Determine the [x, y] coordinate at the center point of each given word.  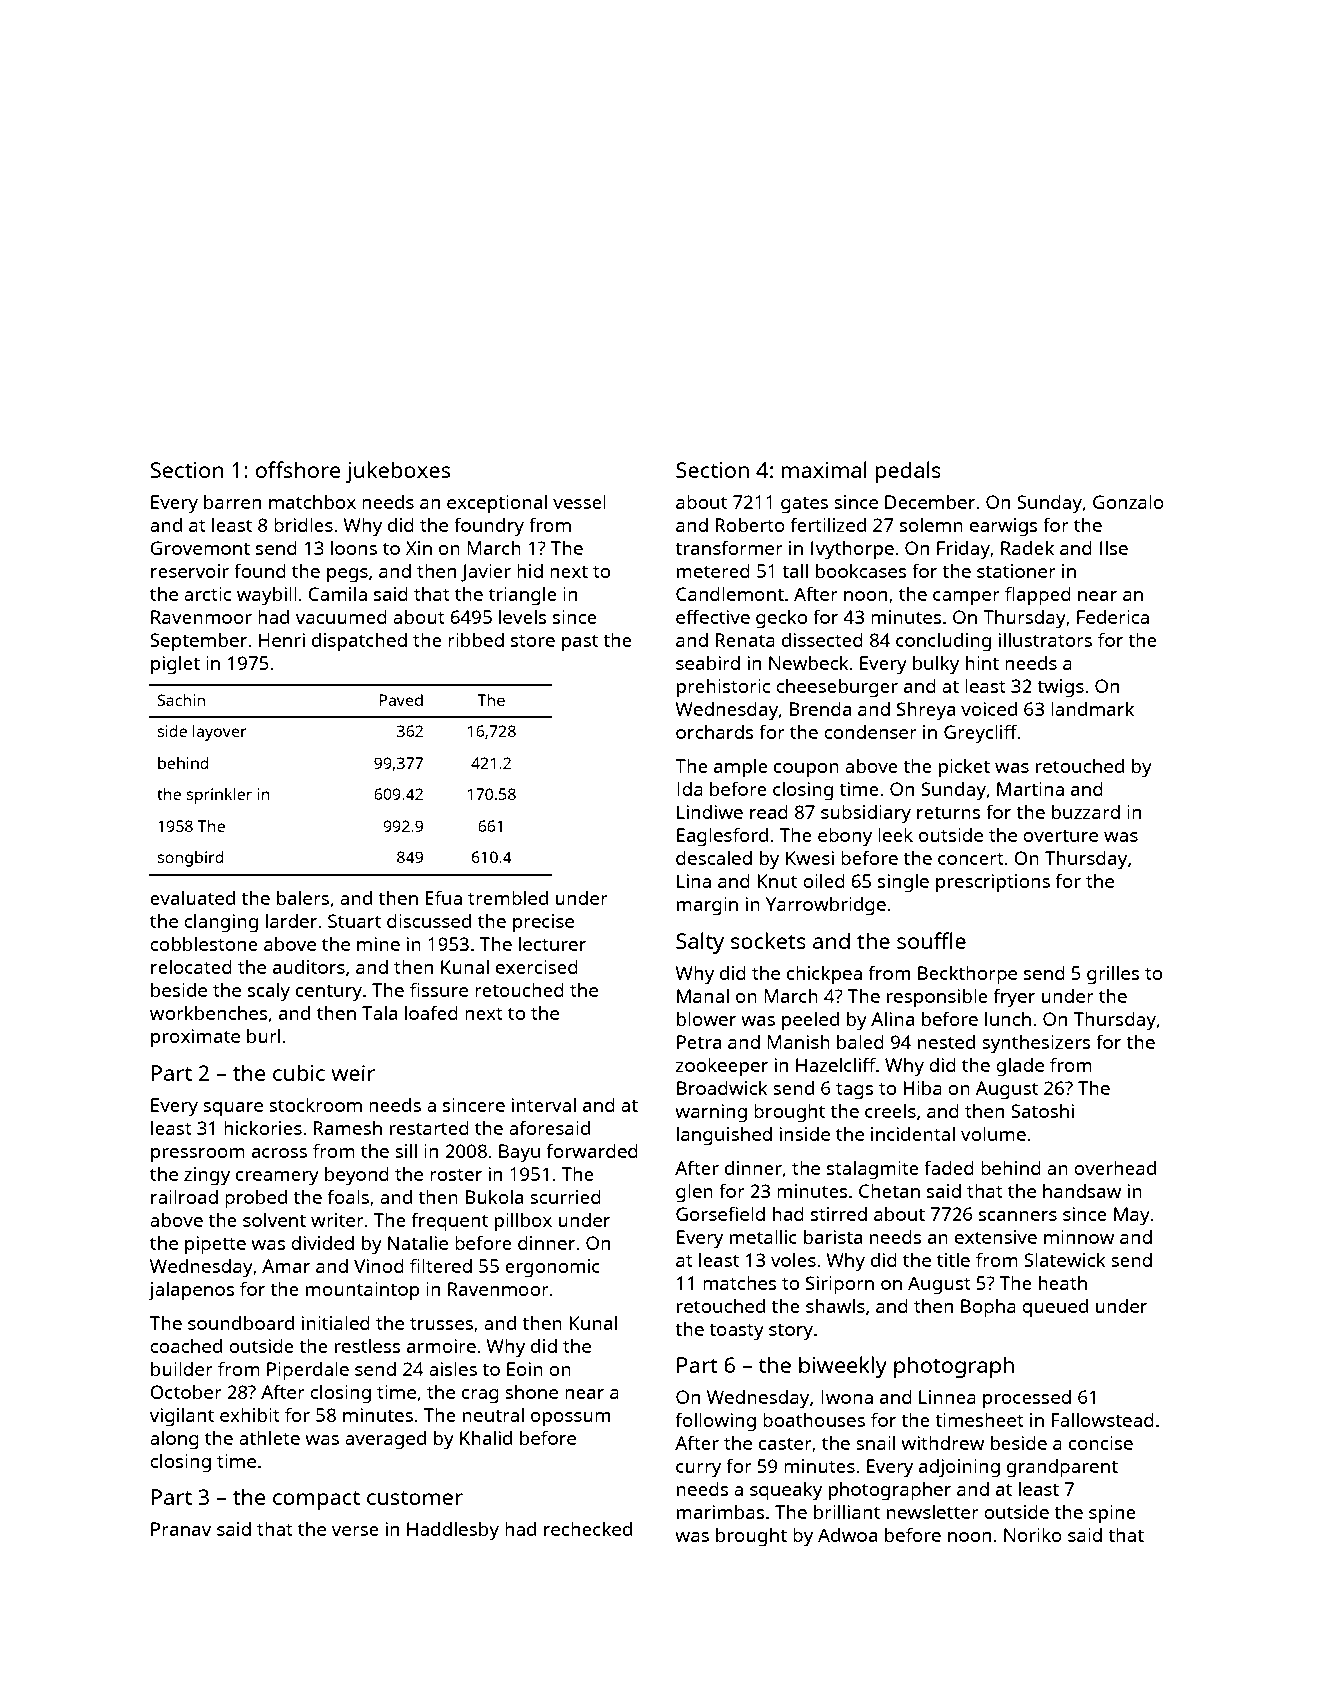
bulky [936, 665]
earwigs [1003, 527]
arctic [207, 594]
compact [316, 1500]
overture [1060, 835]
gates [804, 505]
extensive [996, 1237]
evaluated [192, 897]
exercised [537, 967]
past [580, 643]
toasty [736, 1332]
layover [220, 733]
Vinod [379, 1266]
